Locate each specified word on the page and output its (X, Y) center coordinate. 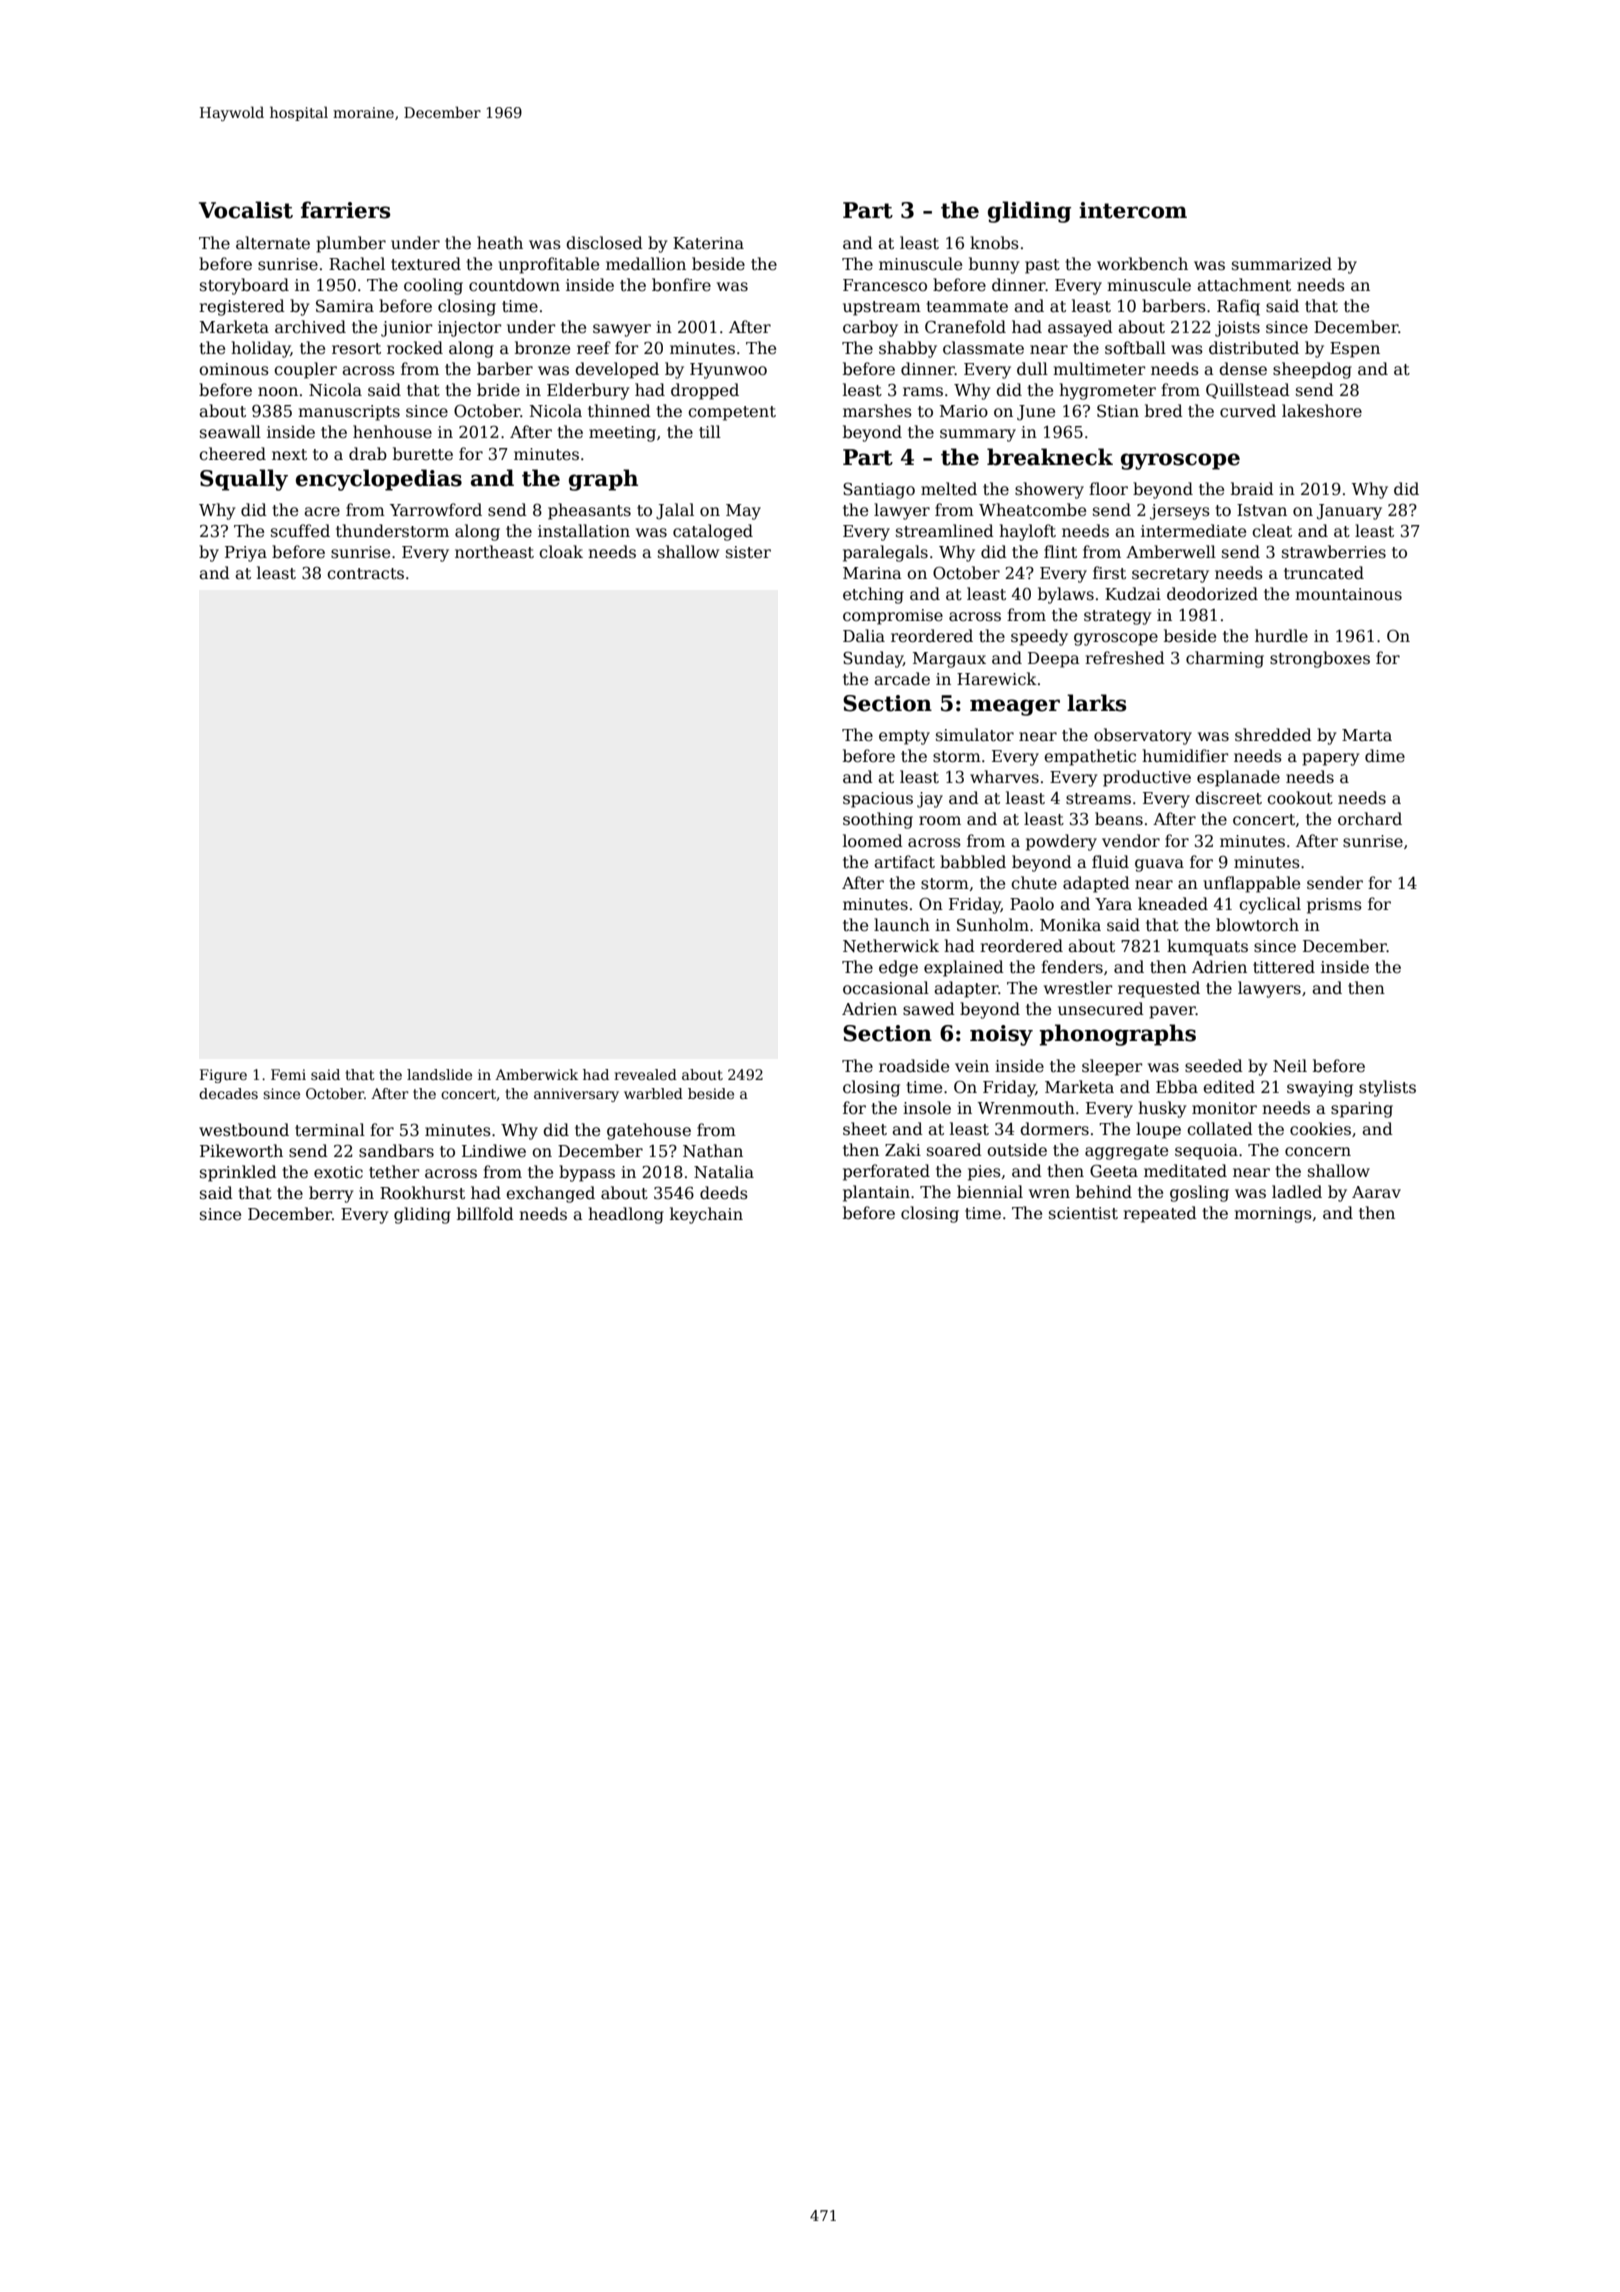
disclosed (604, 243)
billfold (485, 1213)
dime (1385, 756)
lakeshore (1322, 411)
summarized (1282, 264)
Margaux (949, 660)
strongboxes (1320, 659)
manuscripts (349, 413)
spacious (878, 800)
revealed (645, 1074)
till (710, 431)
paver (1172, 1012)
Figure (223, 1076)
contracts (365, 574)
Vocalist (246, 210)
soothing (878, 820)
